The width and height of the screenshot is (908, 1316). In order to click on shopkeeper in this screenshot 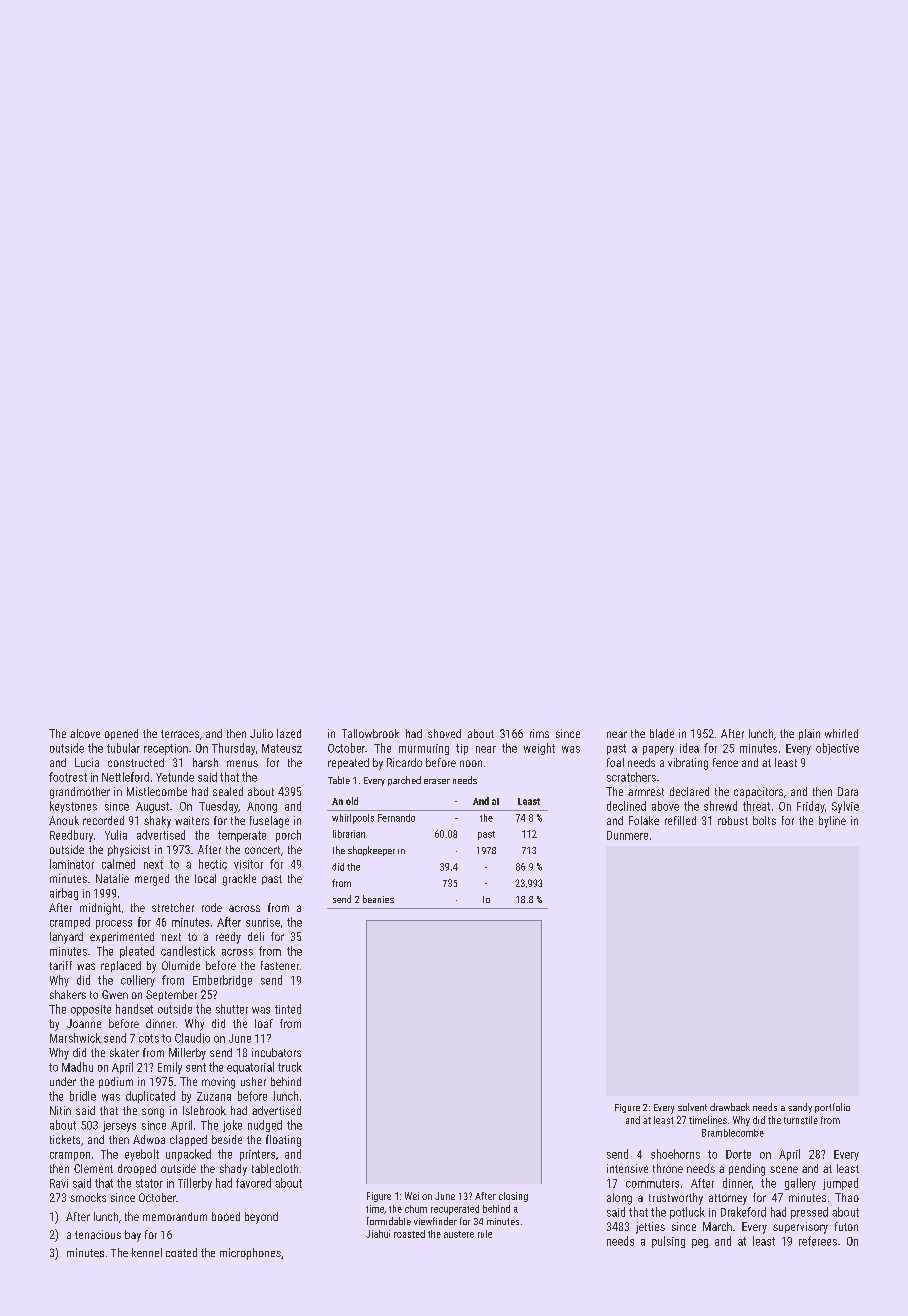, I will do `click(371, 851)`.
